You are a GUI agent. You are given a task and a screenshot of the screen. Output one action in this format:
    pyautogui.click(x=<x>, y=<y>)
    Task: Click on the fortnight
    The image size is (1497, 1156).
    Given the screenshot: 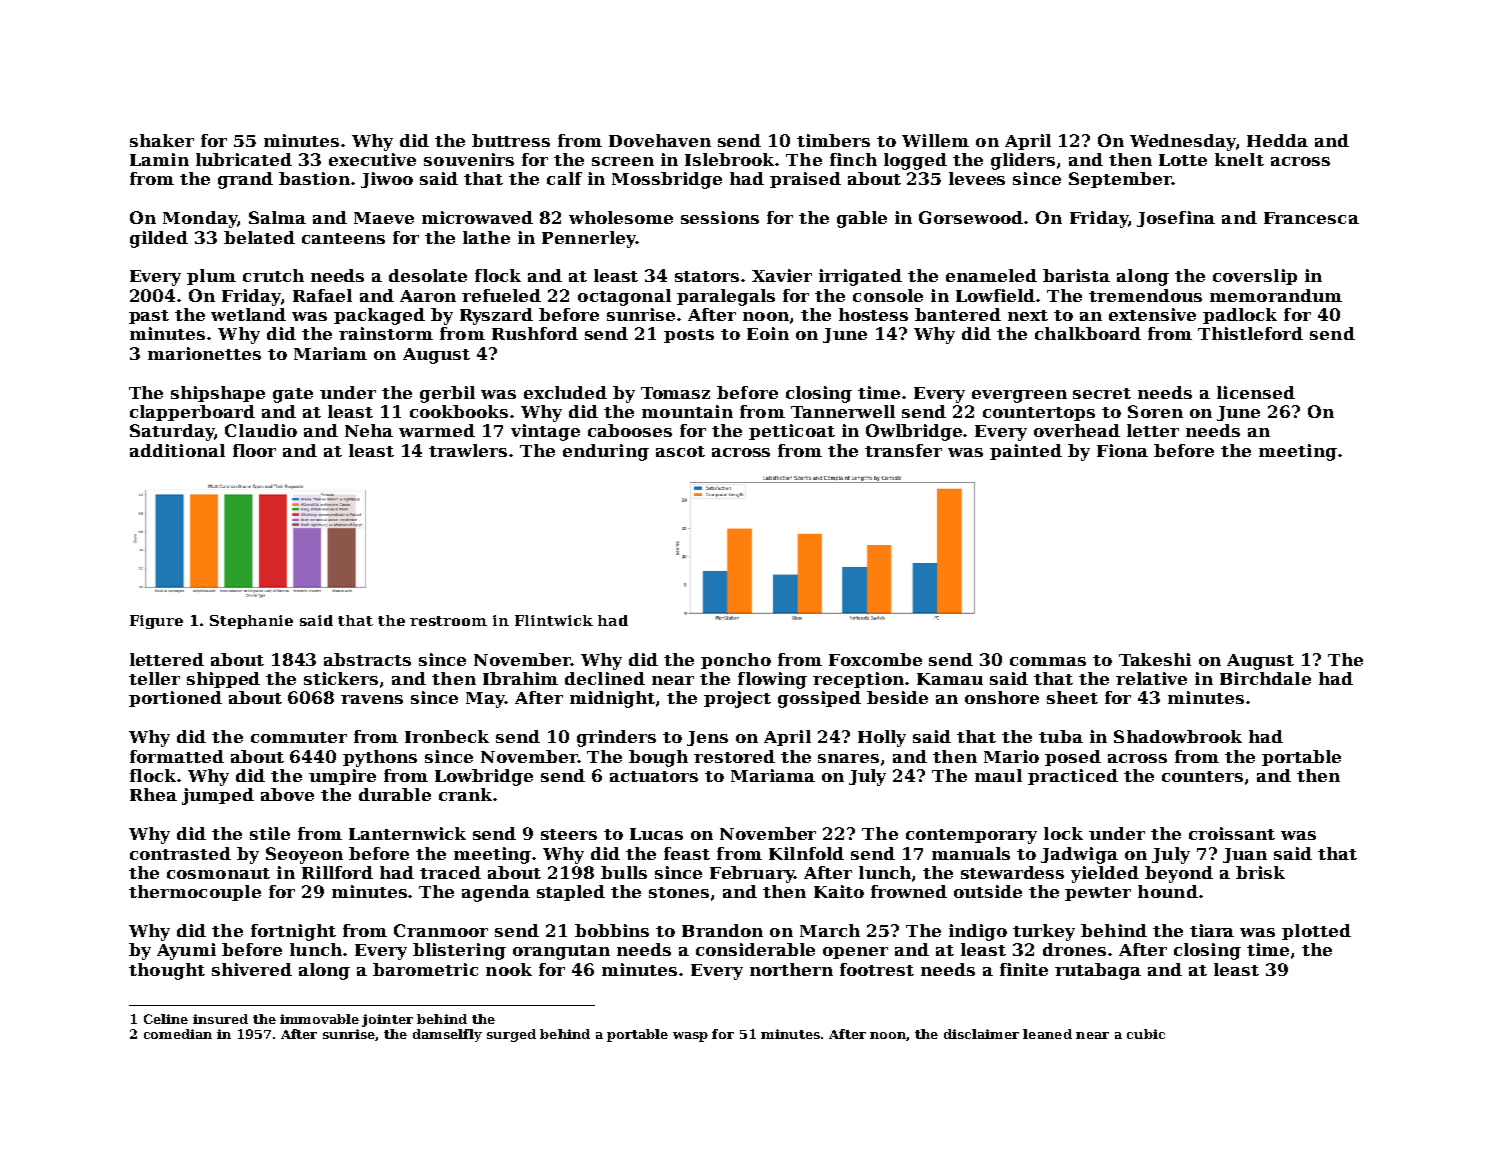 What is the action you would take?
    pyautogui.click(x=293, y=932)
